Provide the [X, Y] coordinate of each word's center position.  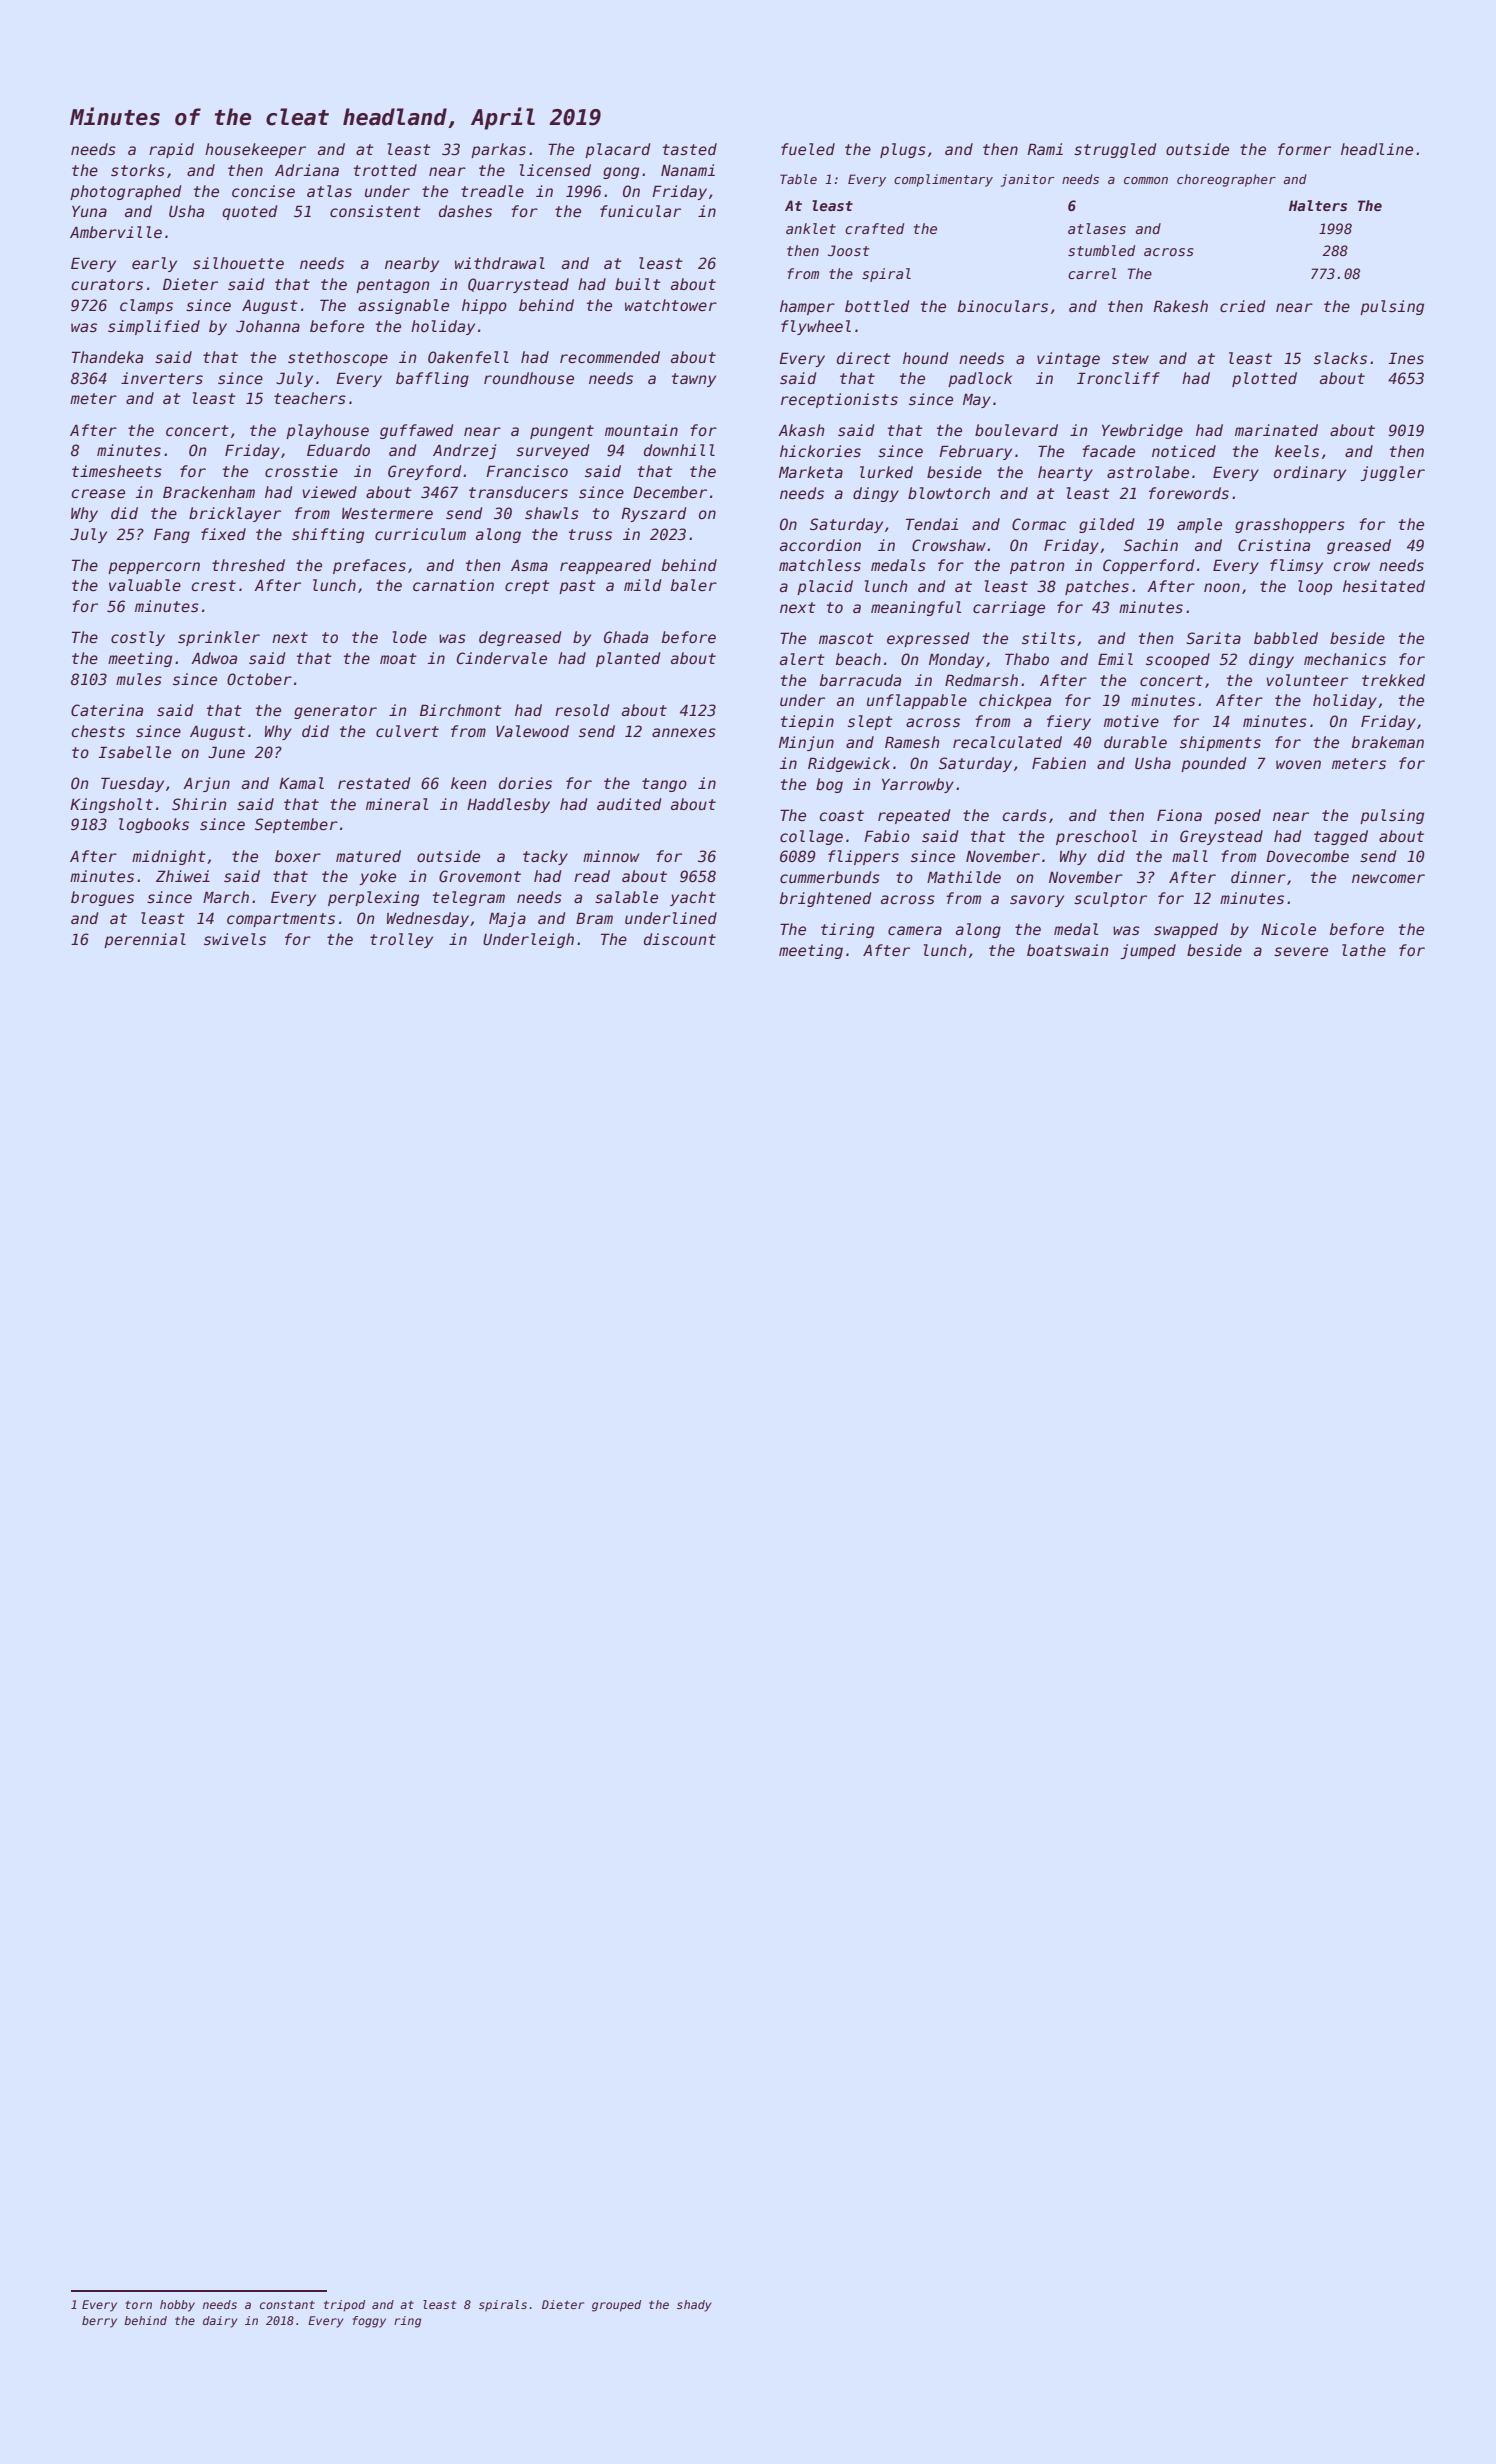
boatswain [1068, 950]
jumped [1148, 951]
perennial [145, 940]
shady [694, 2306]
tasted [690, 149]
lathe [1364, 950]
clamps [146, 306]
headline [1377, 149]
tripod [344, 2306]
